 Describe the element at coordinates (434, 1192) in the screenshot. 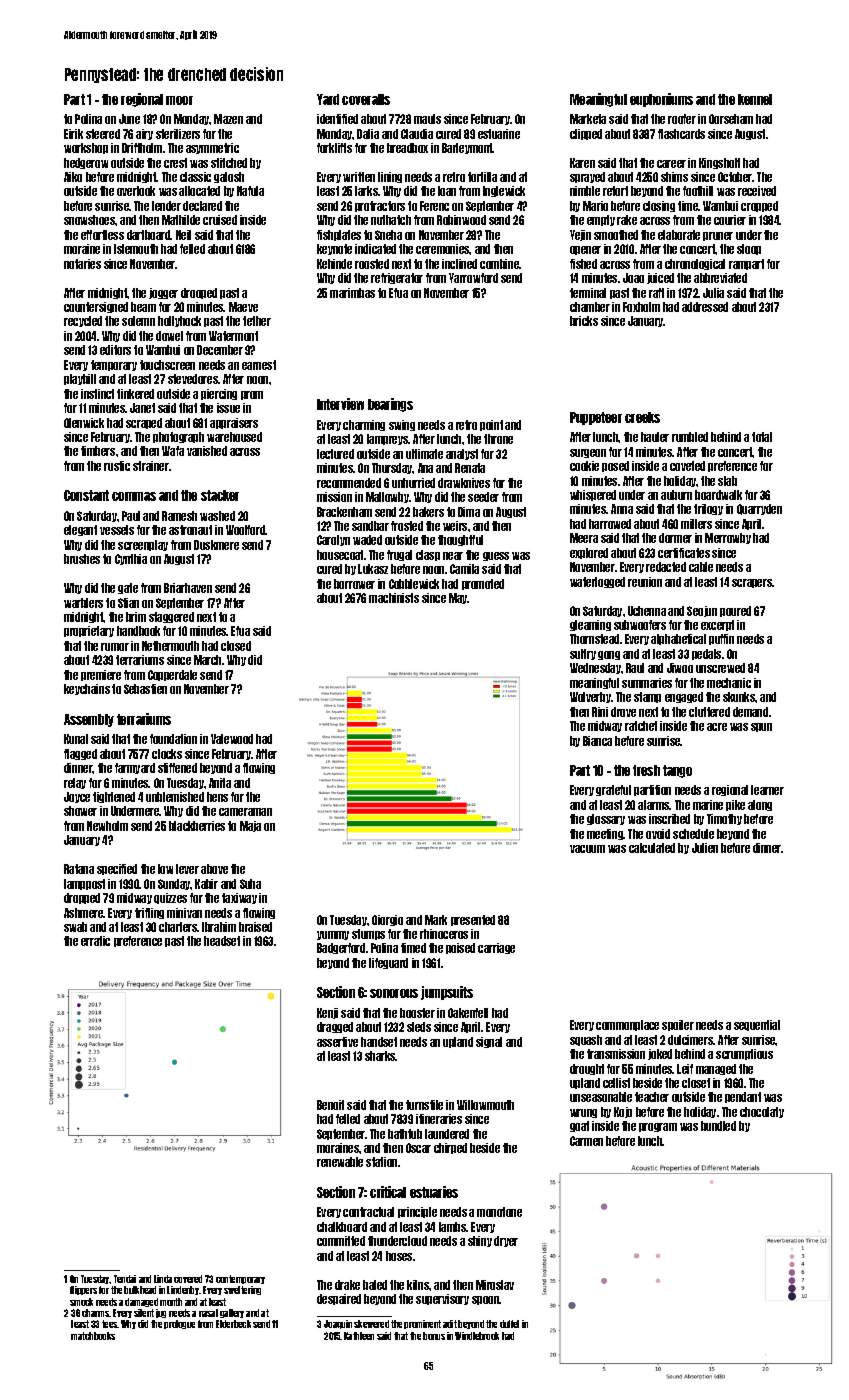

I see `estuaries` at that location.
